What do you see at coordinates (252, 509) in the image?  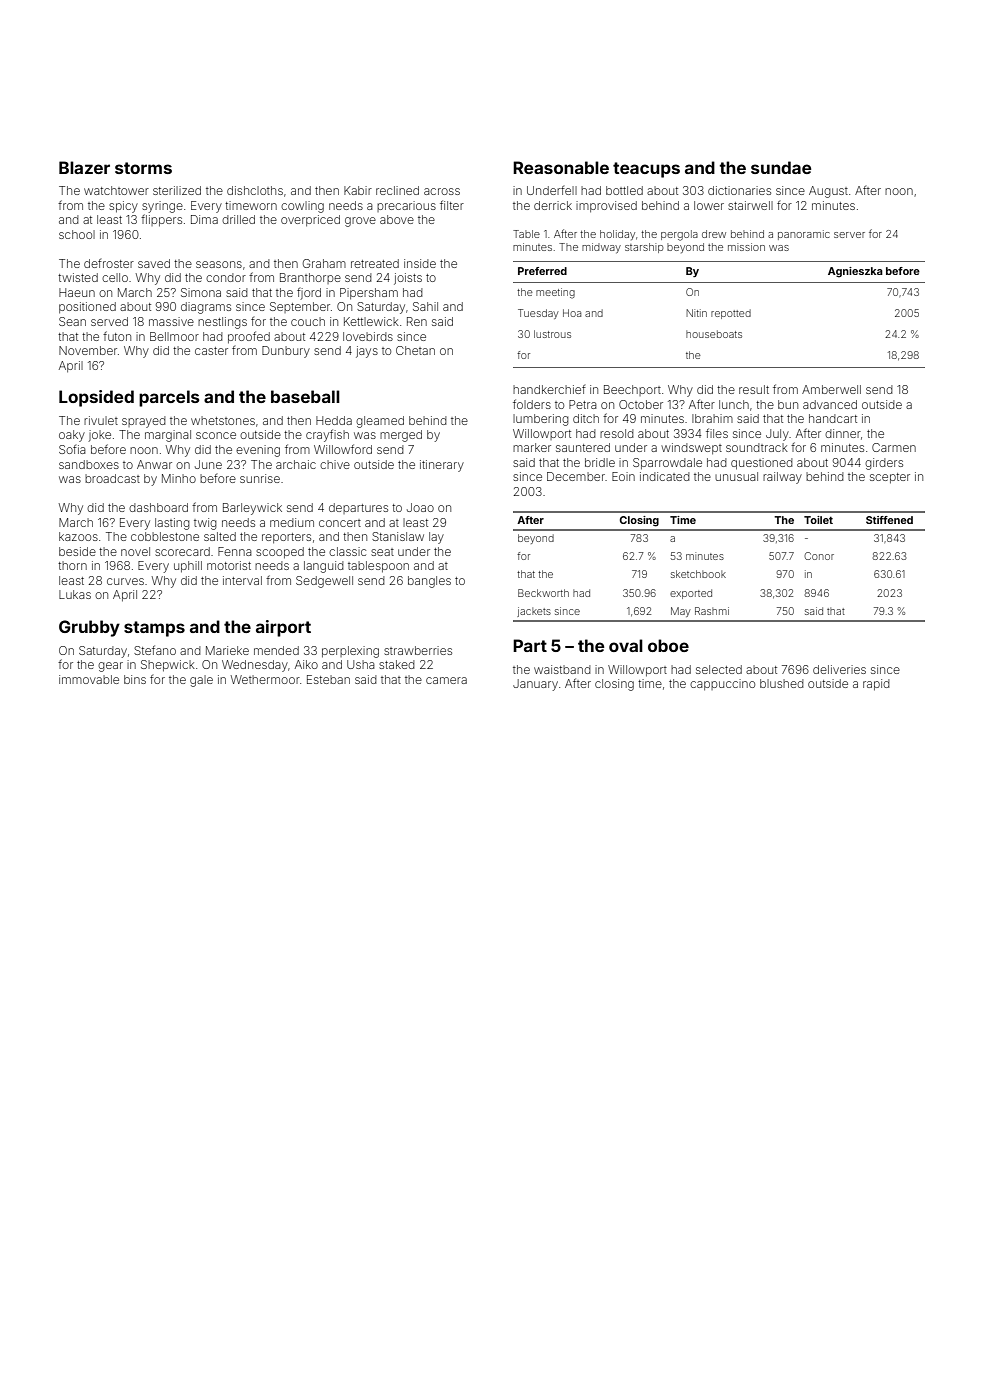 I see `Barleywick` at bounding box center [252, 509].
